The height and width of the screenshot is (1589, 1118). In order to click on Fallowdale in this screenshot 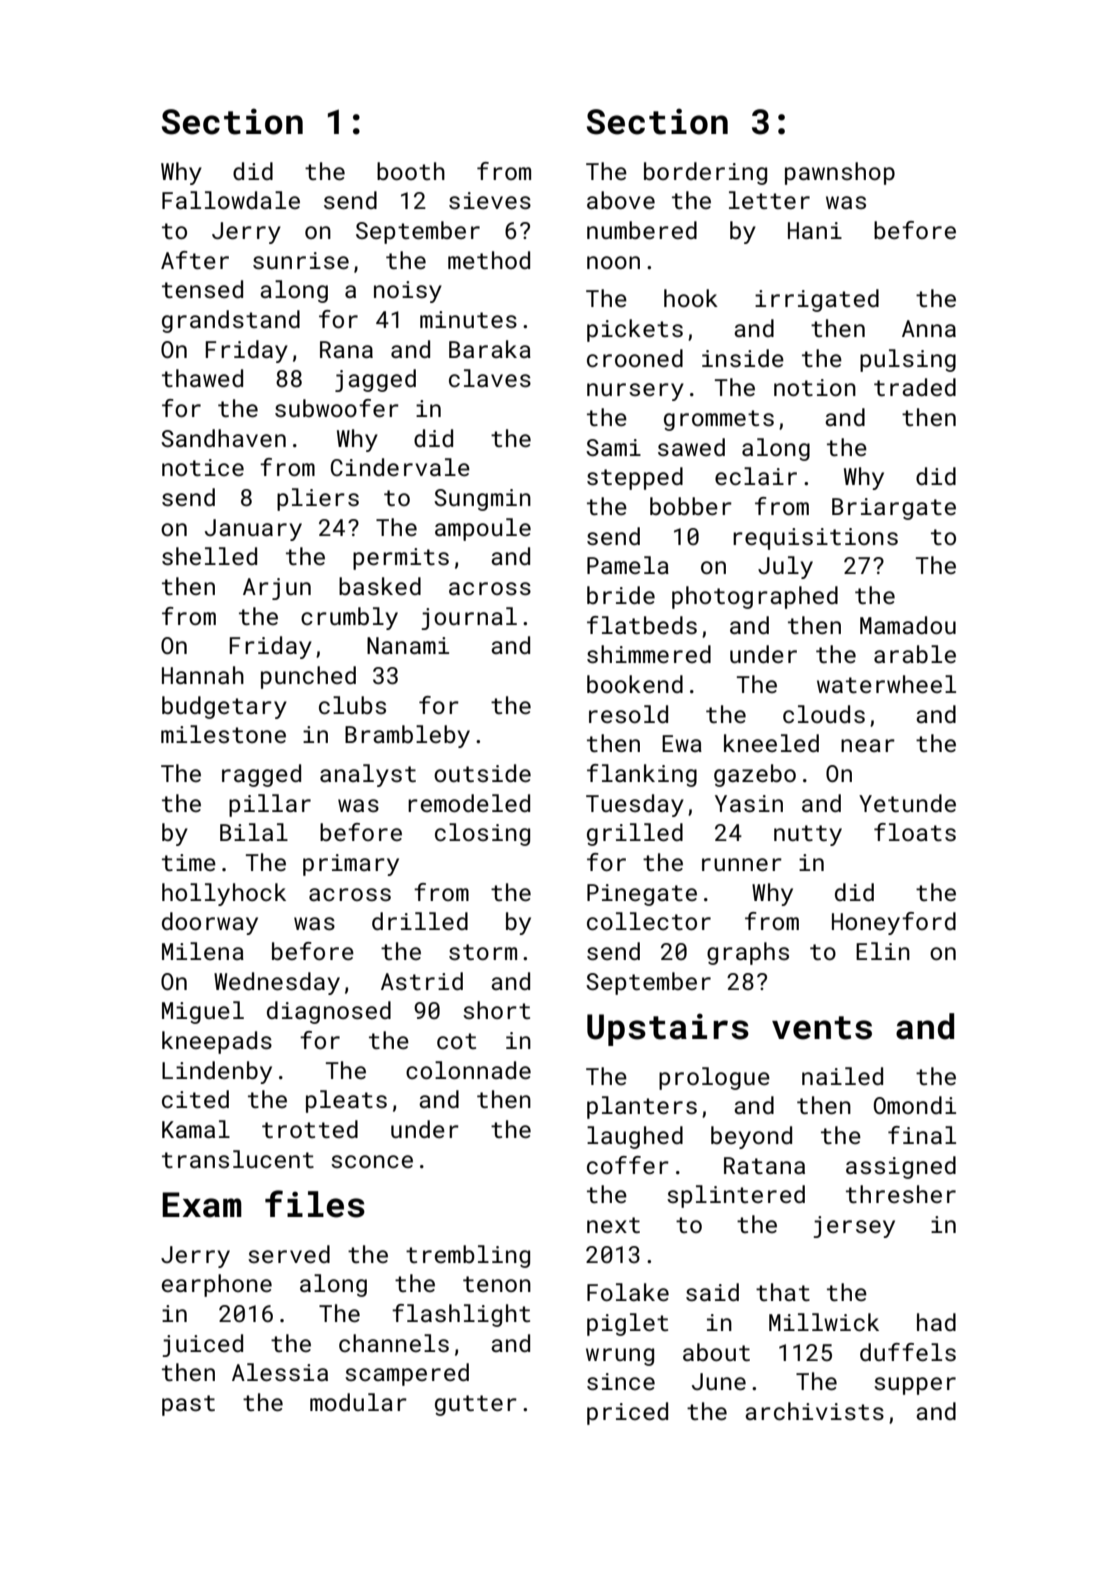, I will do `click(231, 200)`.
